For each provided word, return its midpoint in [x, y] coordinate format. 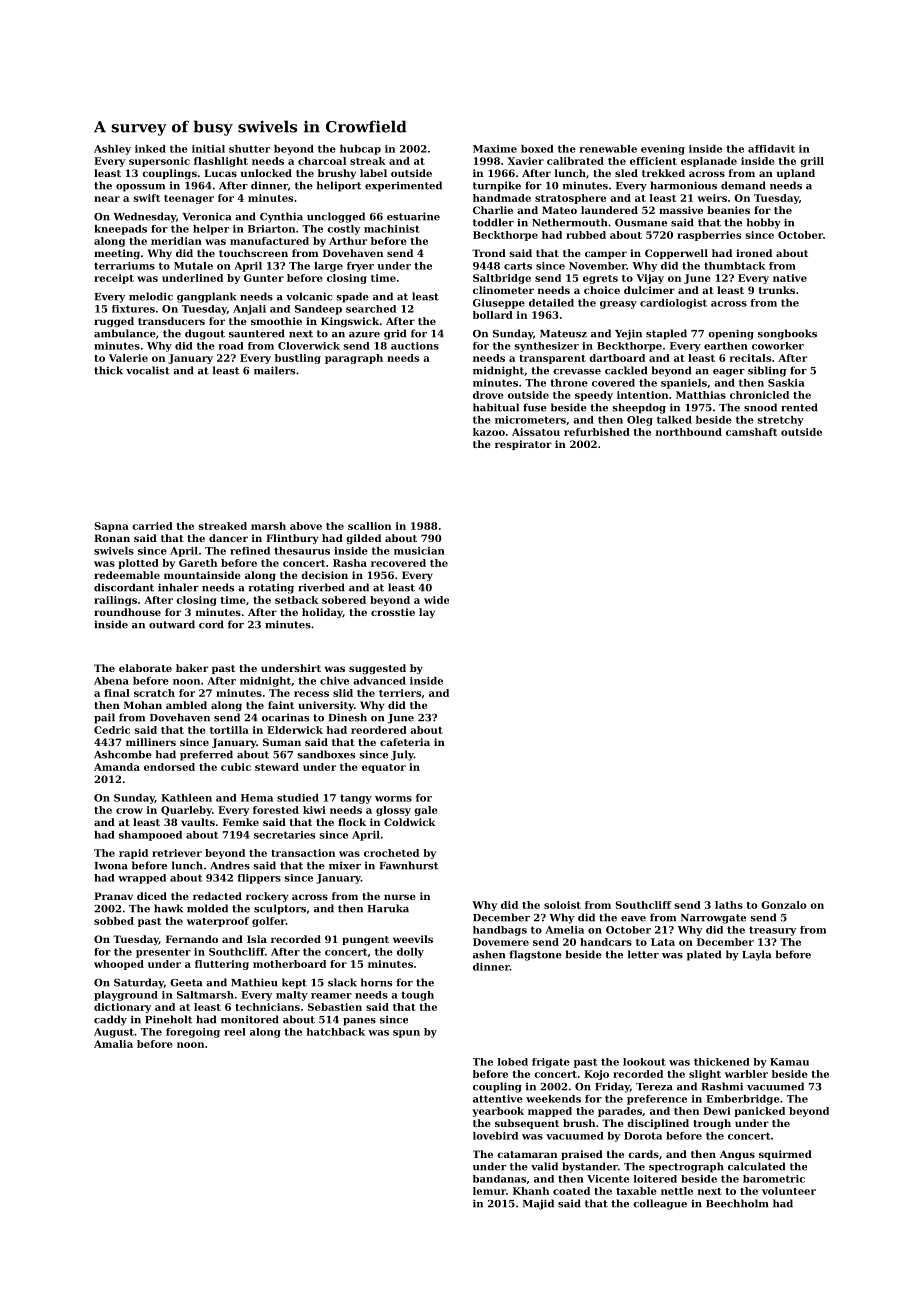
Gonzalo [784, 905]
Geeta [186, 983]
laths [729, 905]
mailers [274, 370]
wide [436, 600]
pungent [365, 940]
